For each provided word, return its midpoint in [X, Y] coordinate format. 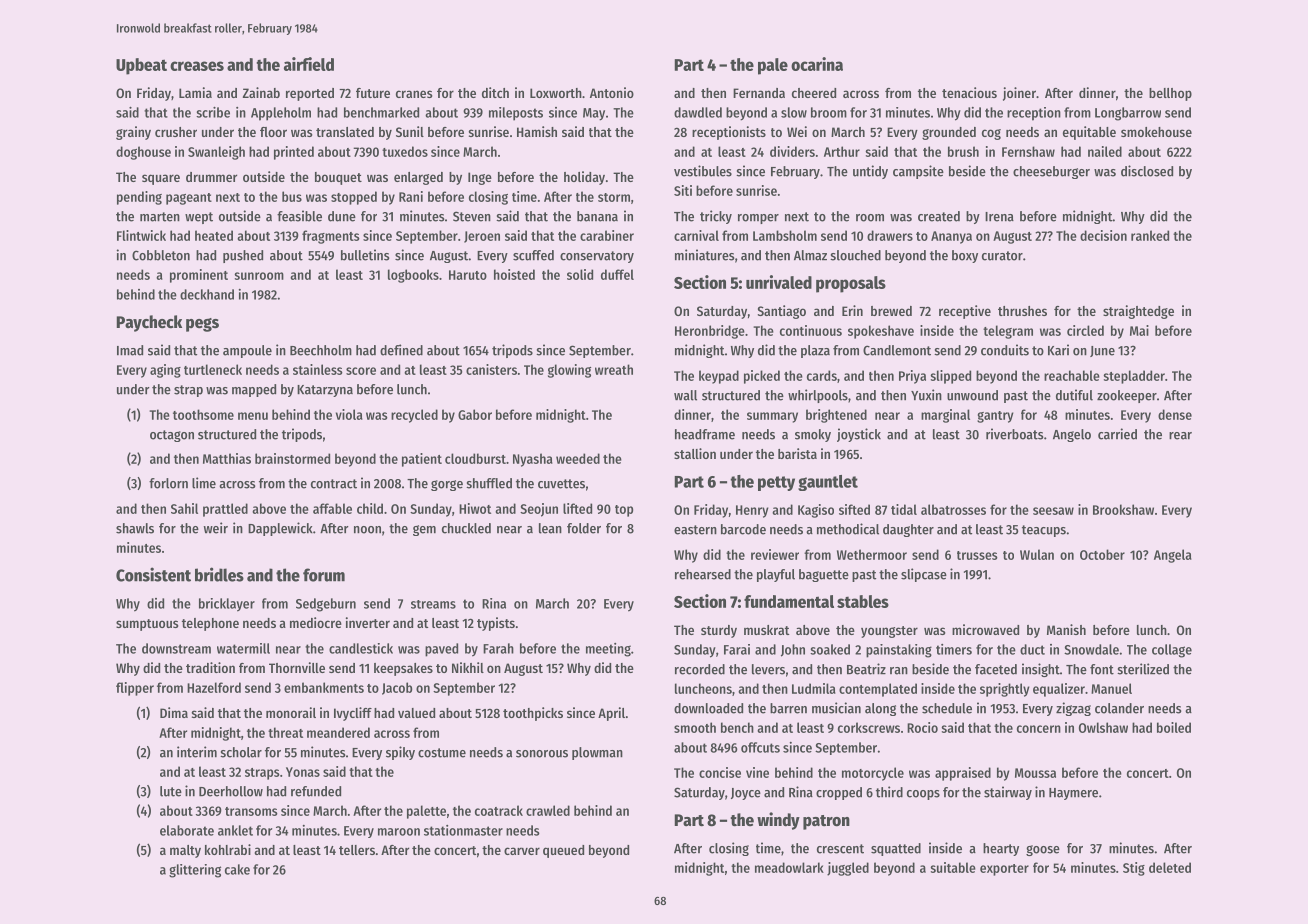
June [1102, 351]
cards [822, 375]
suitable [953, 867]
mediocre [316, 622]
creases [197, 66]
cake [237, 869]
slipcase [924, 575]
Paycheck [149, 323]
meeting [608, 650]
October [1102, 554]
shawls [135, 528]
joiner [1019, 94]
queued [563, 851]
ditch [495, 92]
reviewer [775, 554]
